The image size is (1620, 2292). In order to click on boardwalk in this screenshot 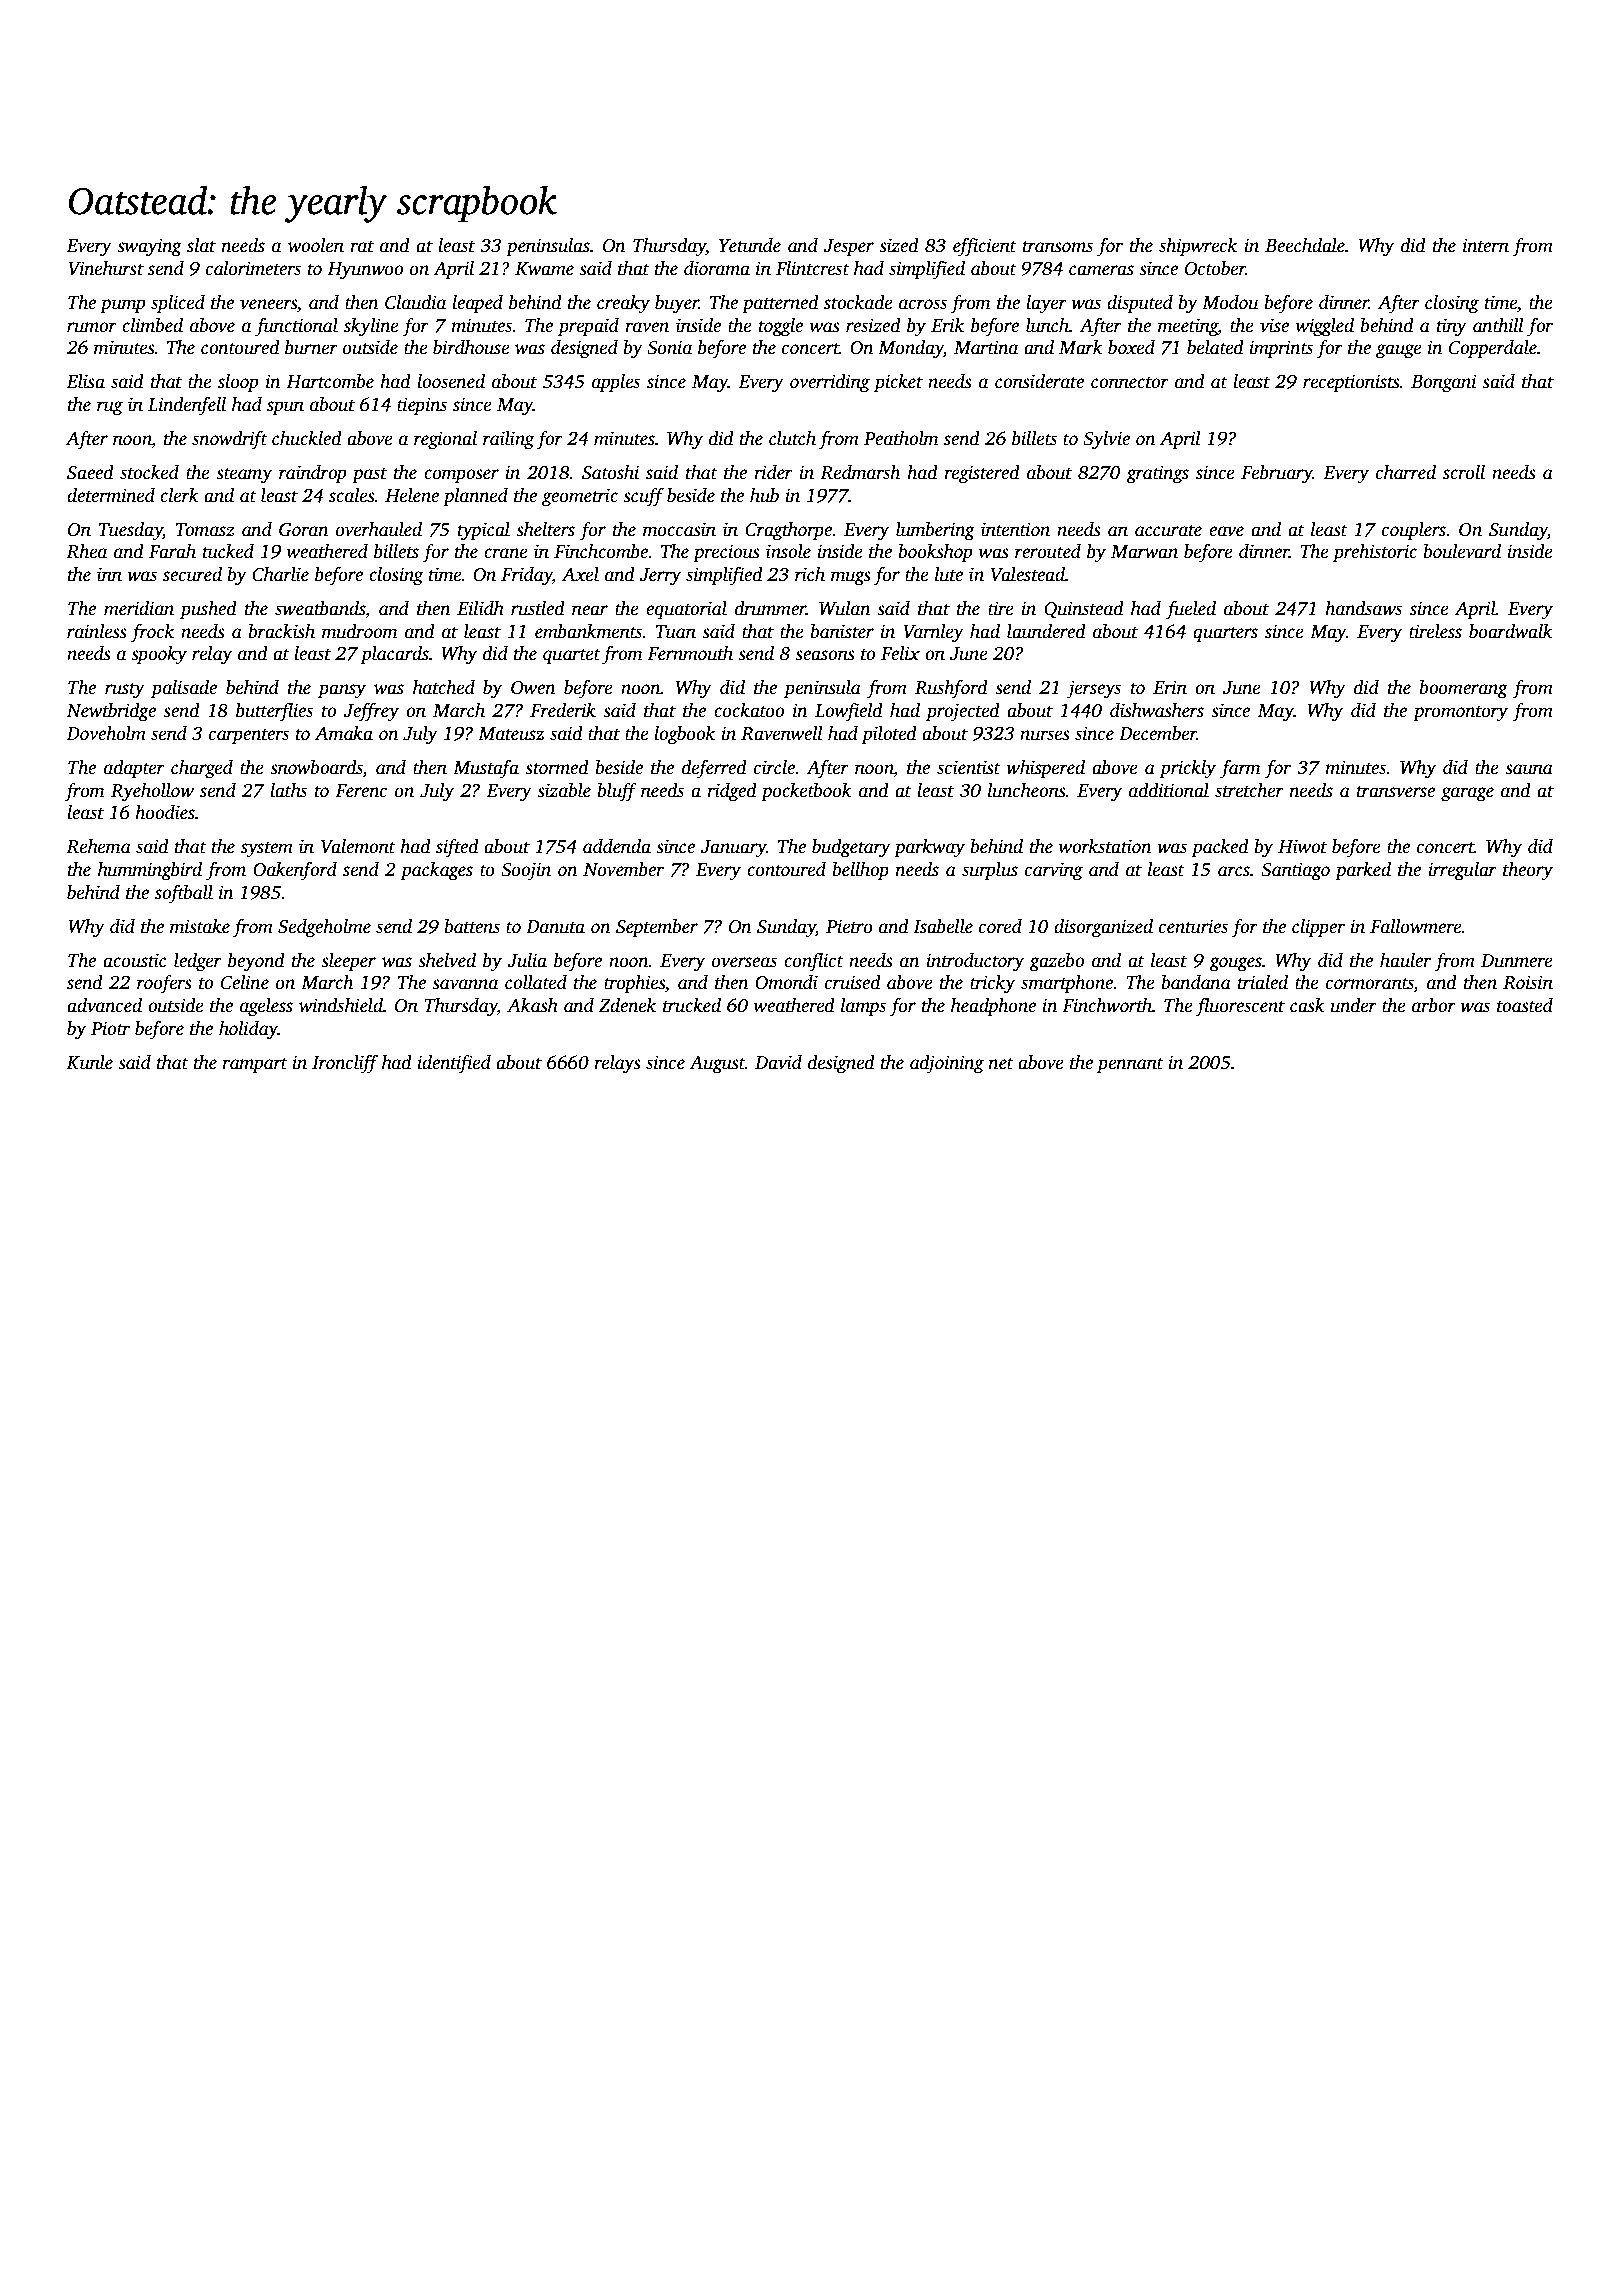, I will do `click(1511, 631)`.
